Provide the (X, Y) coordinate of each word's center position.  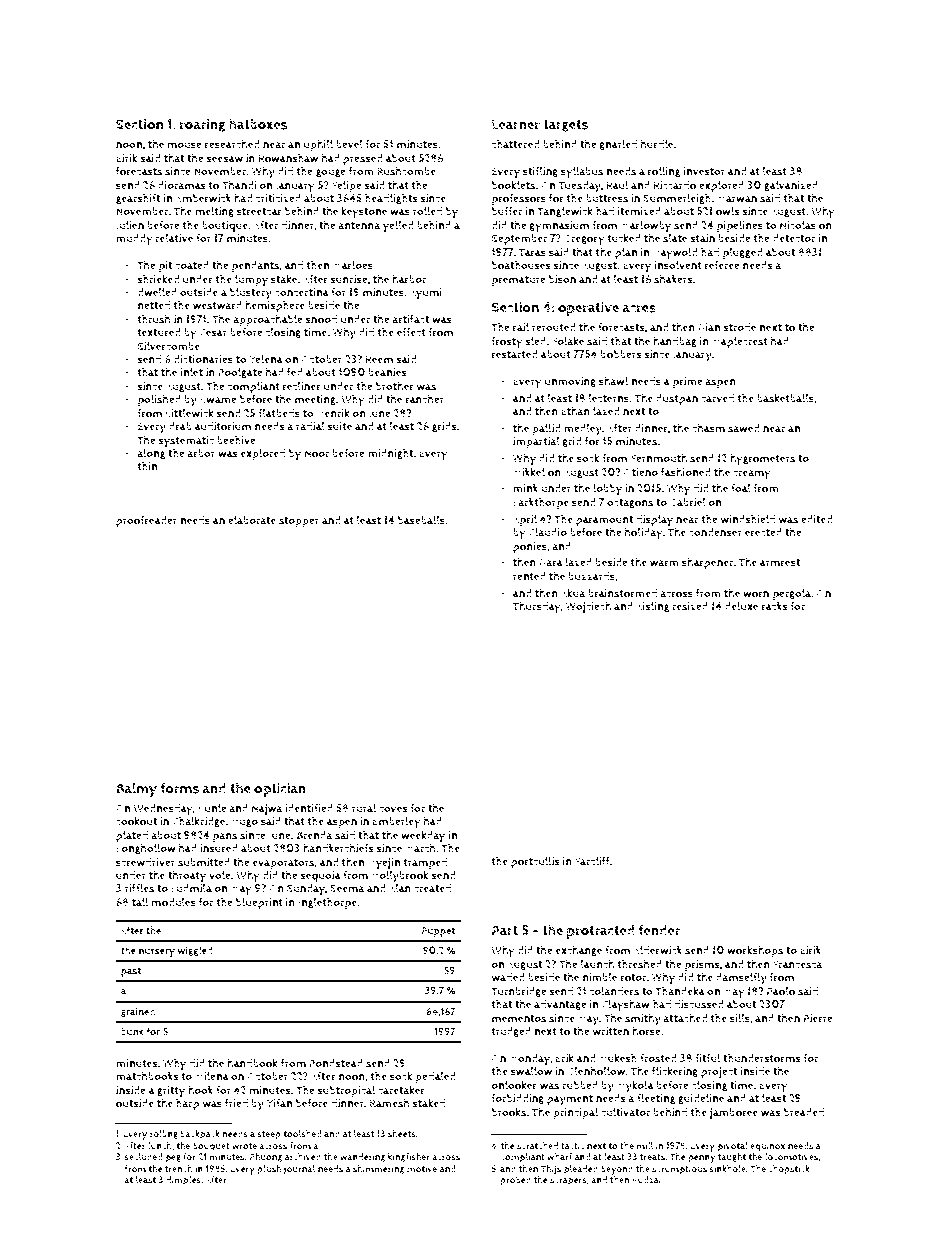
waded (508, 977)
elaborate (252, 520)
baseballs (421, 520)
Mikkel (529, 472)
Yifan (279, 1103)
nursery (157, 952)
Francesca (798, 964)
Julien (130, 226)
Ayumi (426, 294)
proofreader (146, 521)
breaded (804, 1112)
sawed (744, 428)
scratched (537, 1146)
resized (690, 606)
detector (794, 238)
